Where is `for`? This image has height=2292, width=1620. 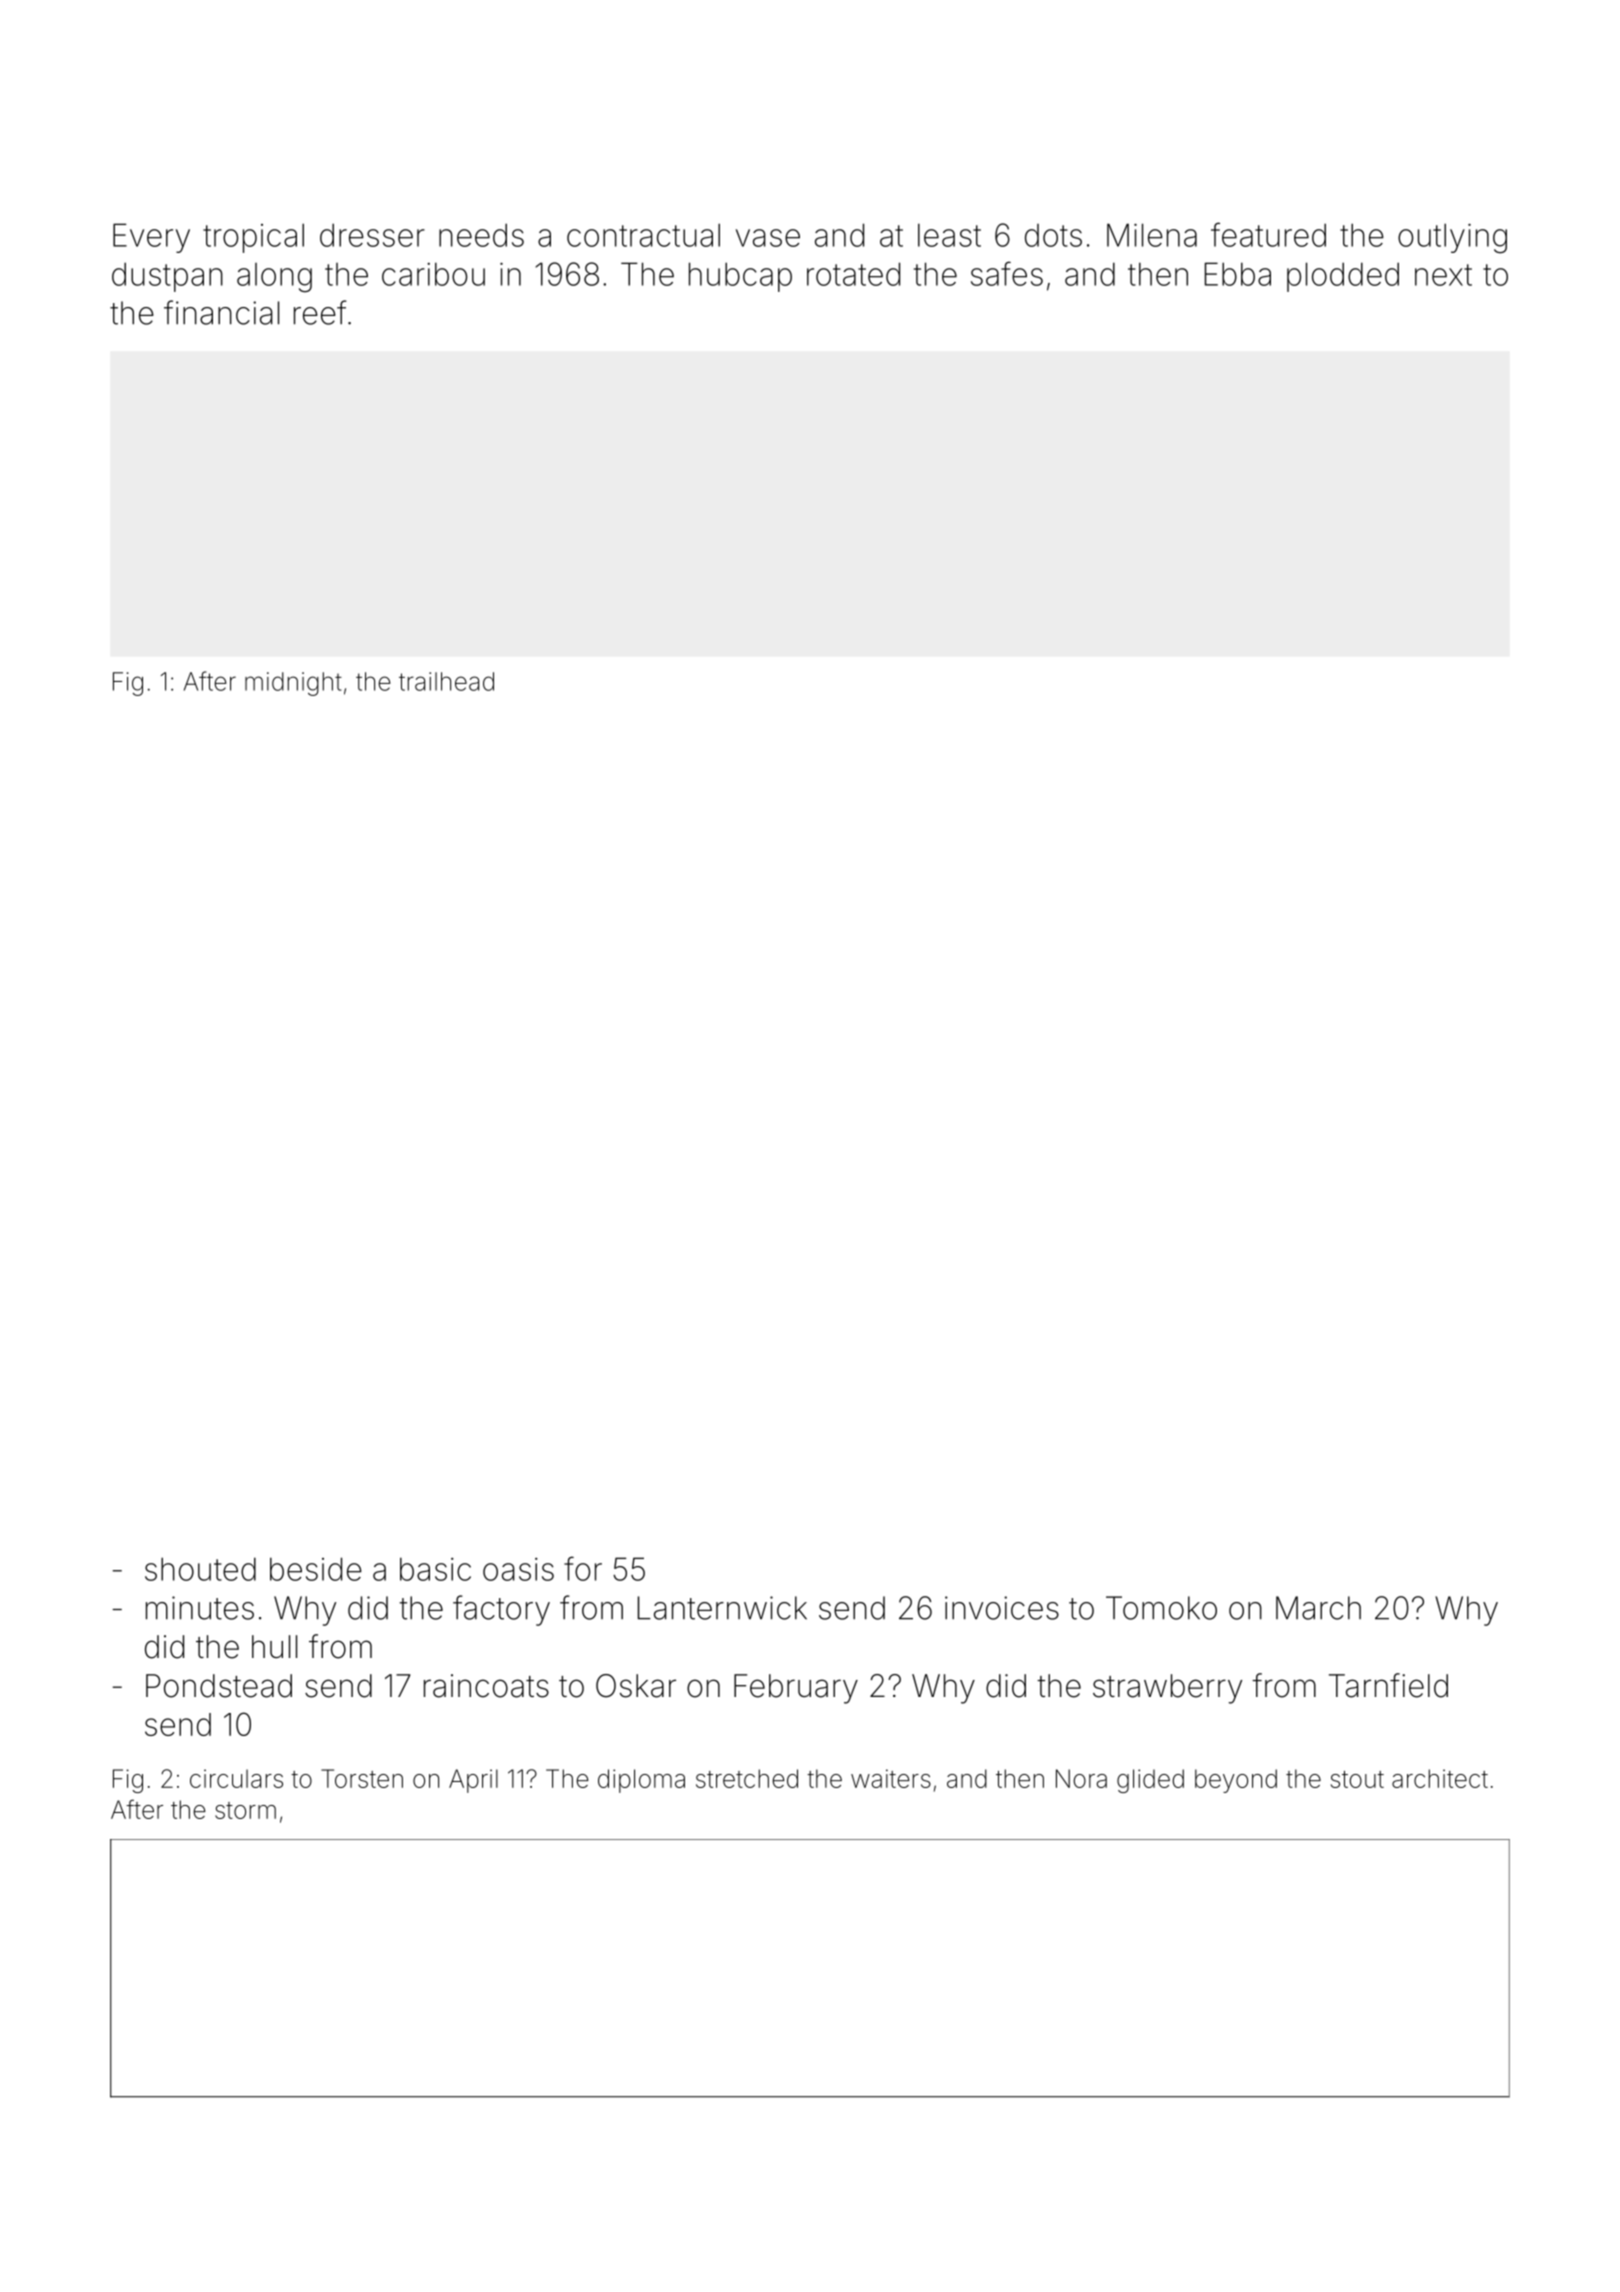 for is located at coordinates (583, 1568).
